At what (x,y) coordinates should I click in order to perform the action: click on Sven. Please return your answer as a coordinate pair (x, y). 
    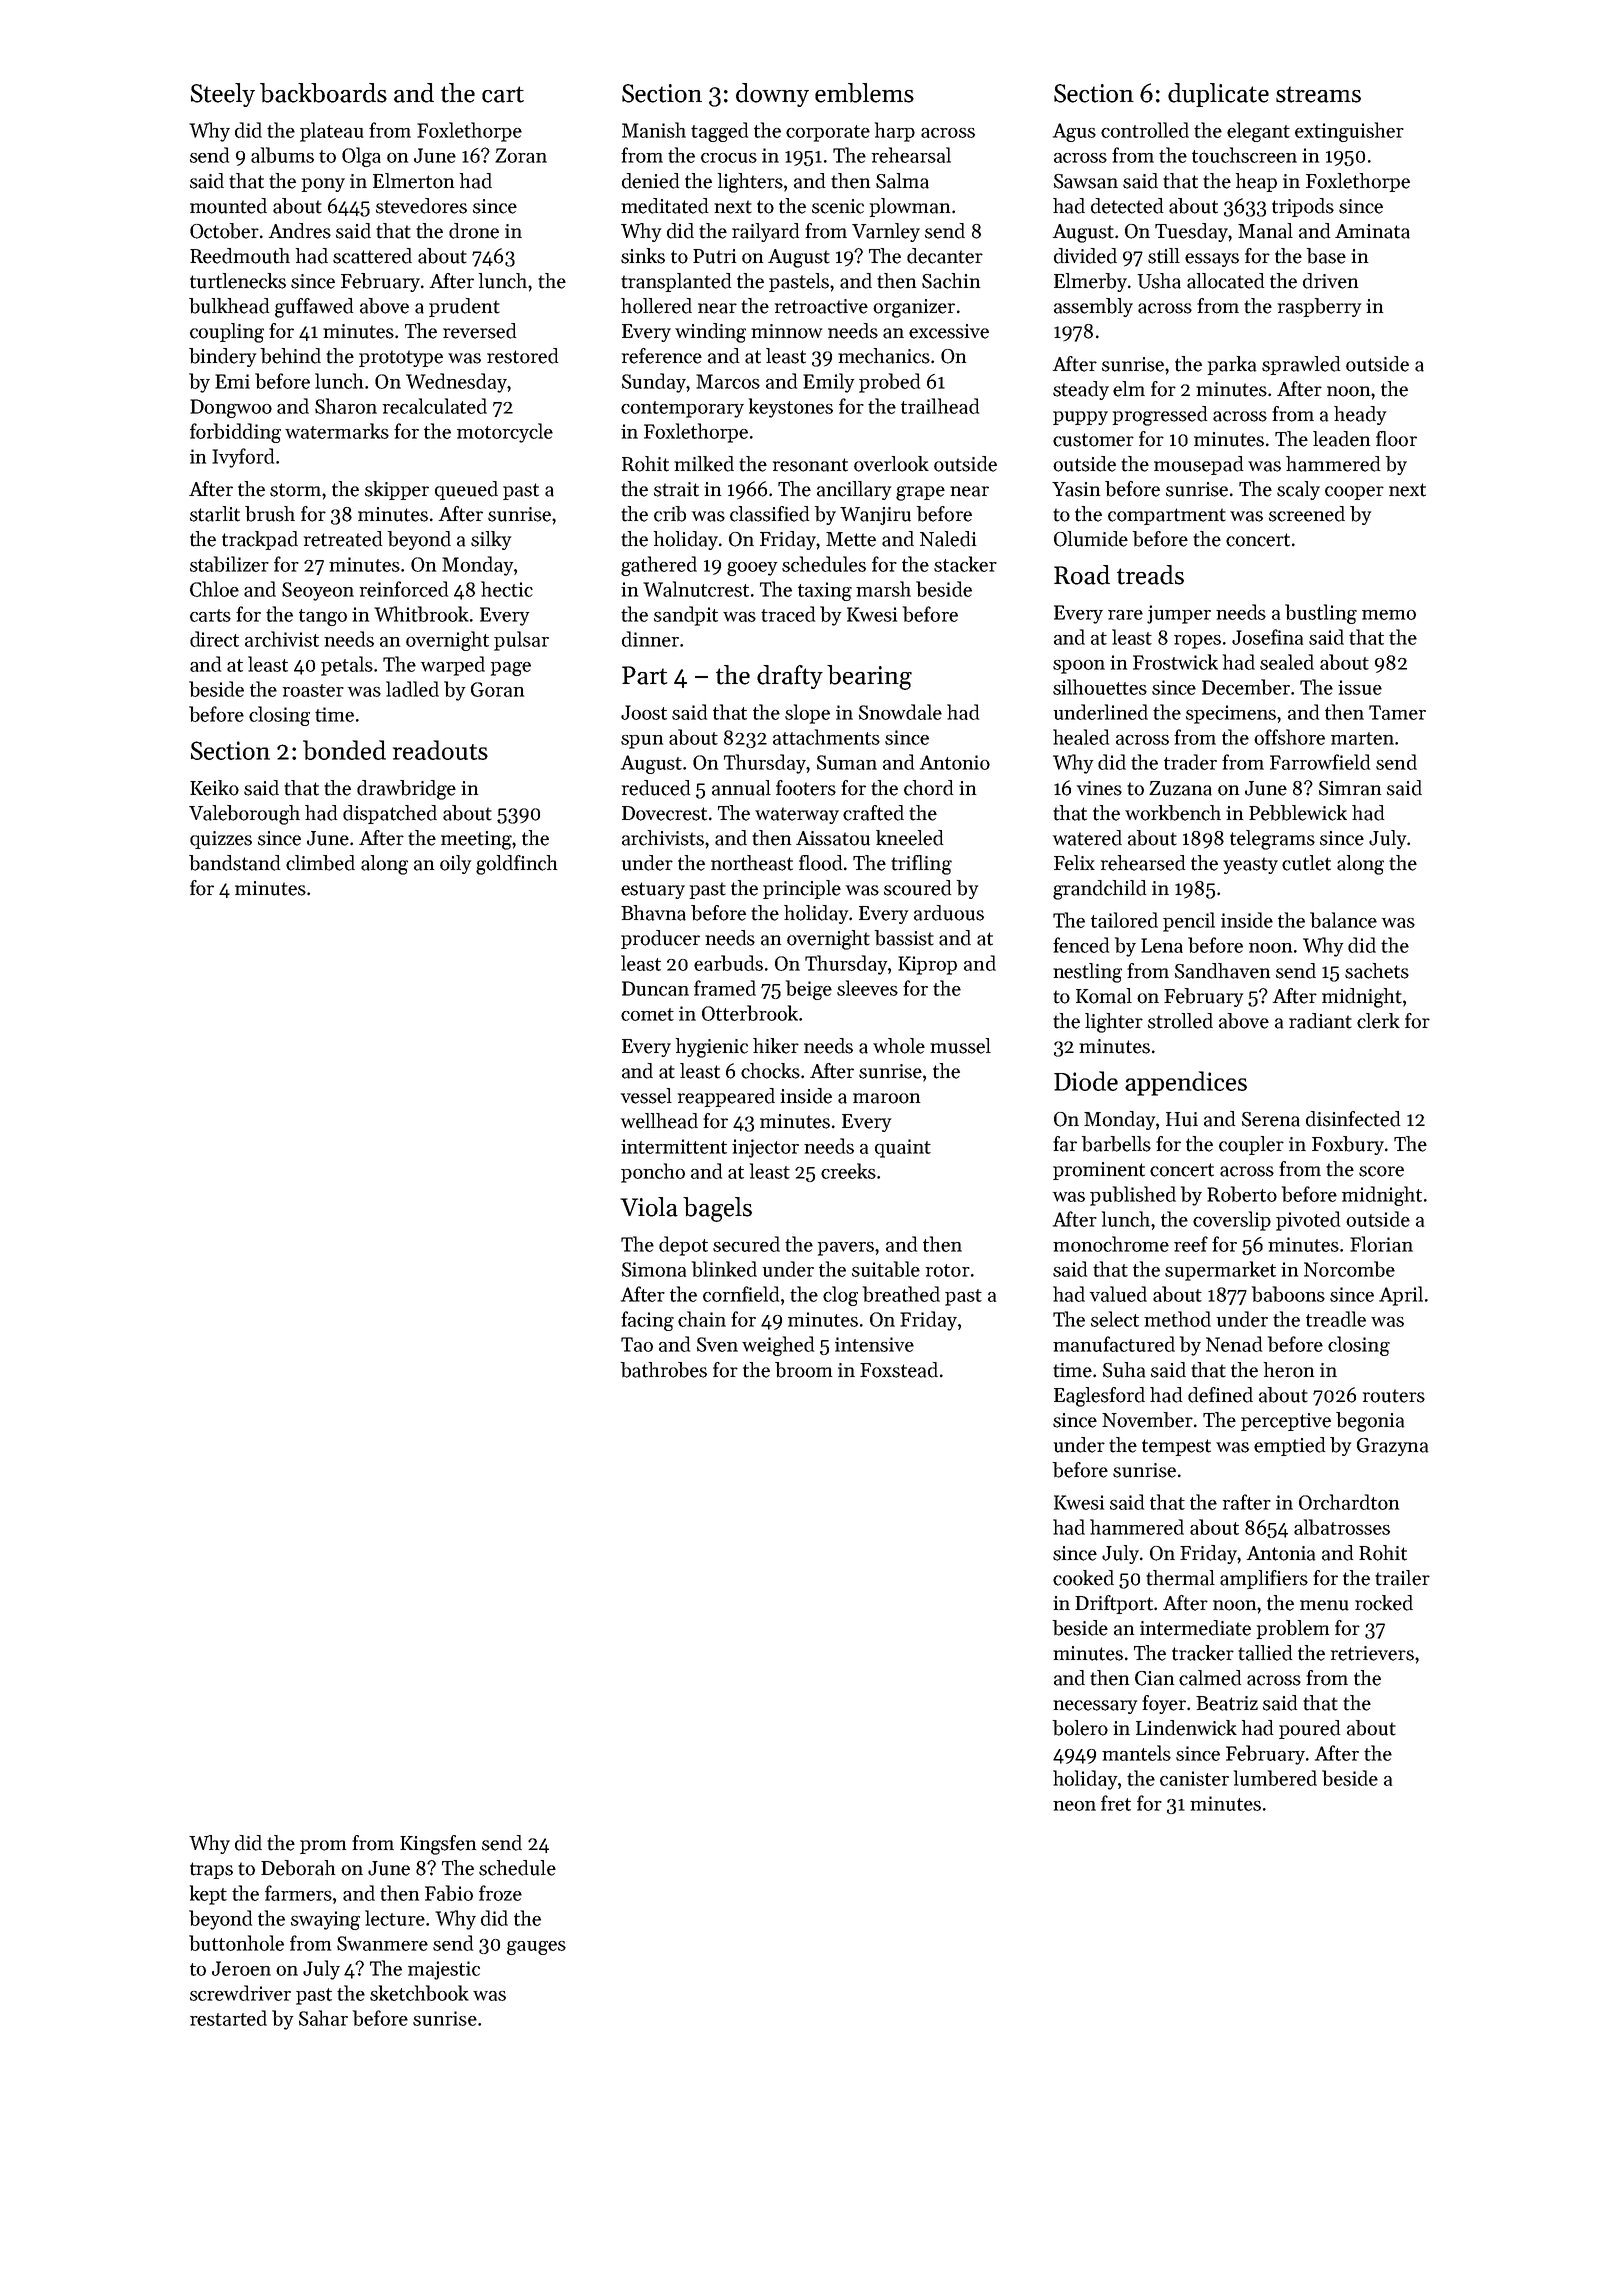
    Looking at the image, I should click on (717, 1344).
